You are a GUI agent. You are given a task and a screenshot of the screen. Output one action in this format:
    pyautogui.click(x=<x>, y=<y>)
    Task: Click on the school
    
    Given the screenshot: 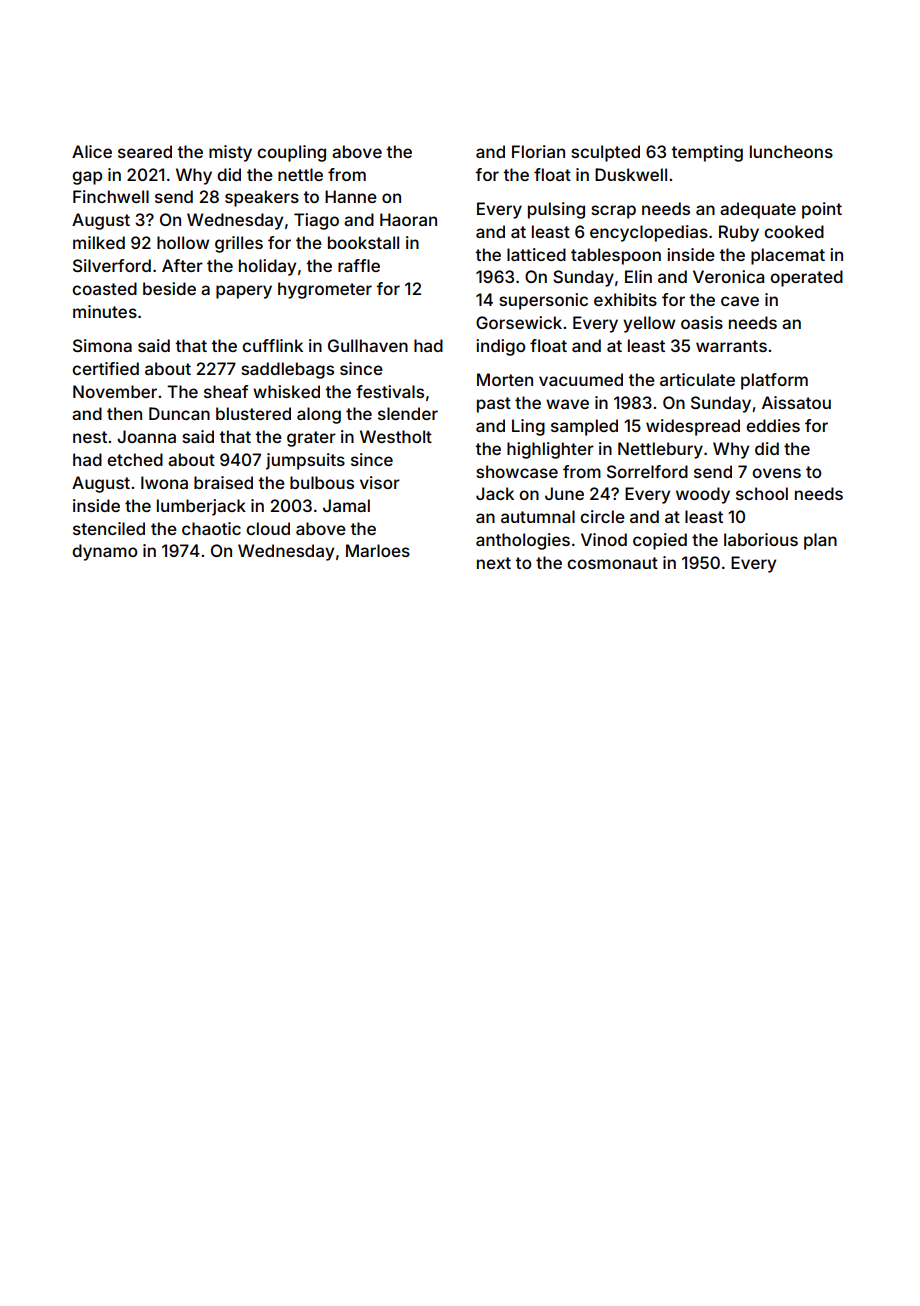 What is the action you would take?
    pyautogui.click(x=762, y=493)
